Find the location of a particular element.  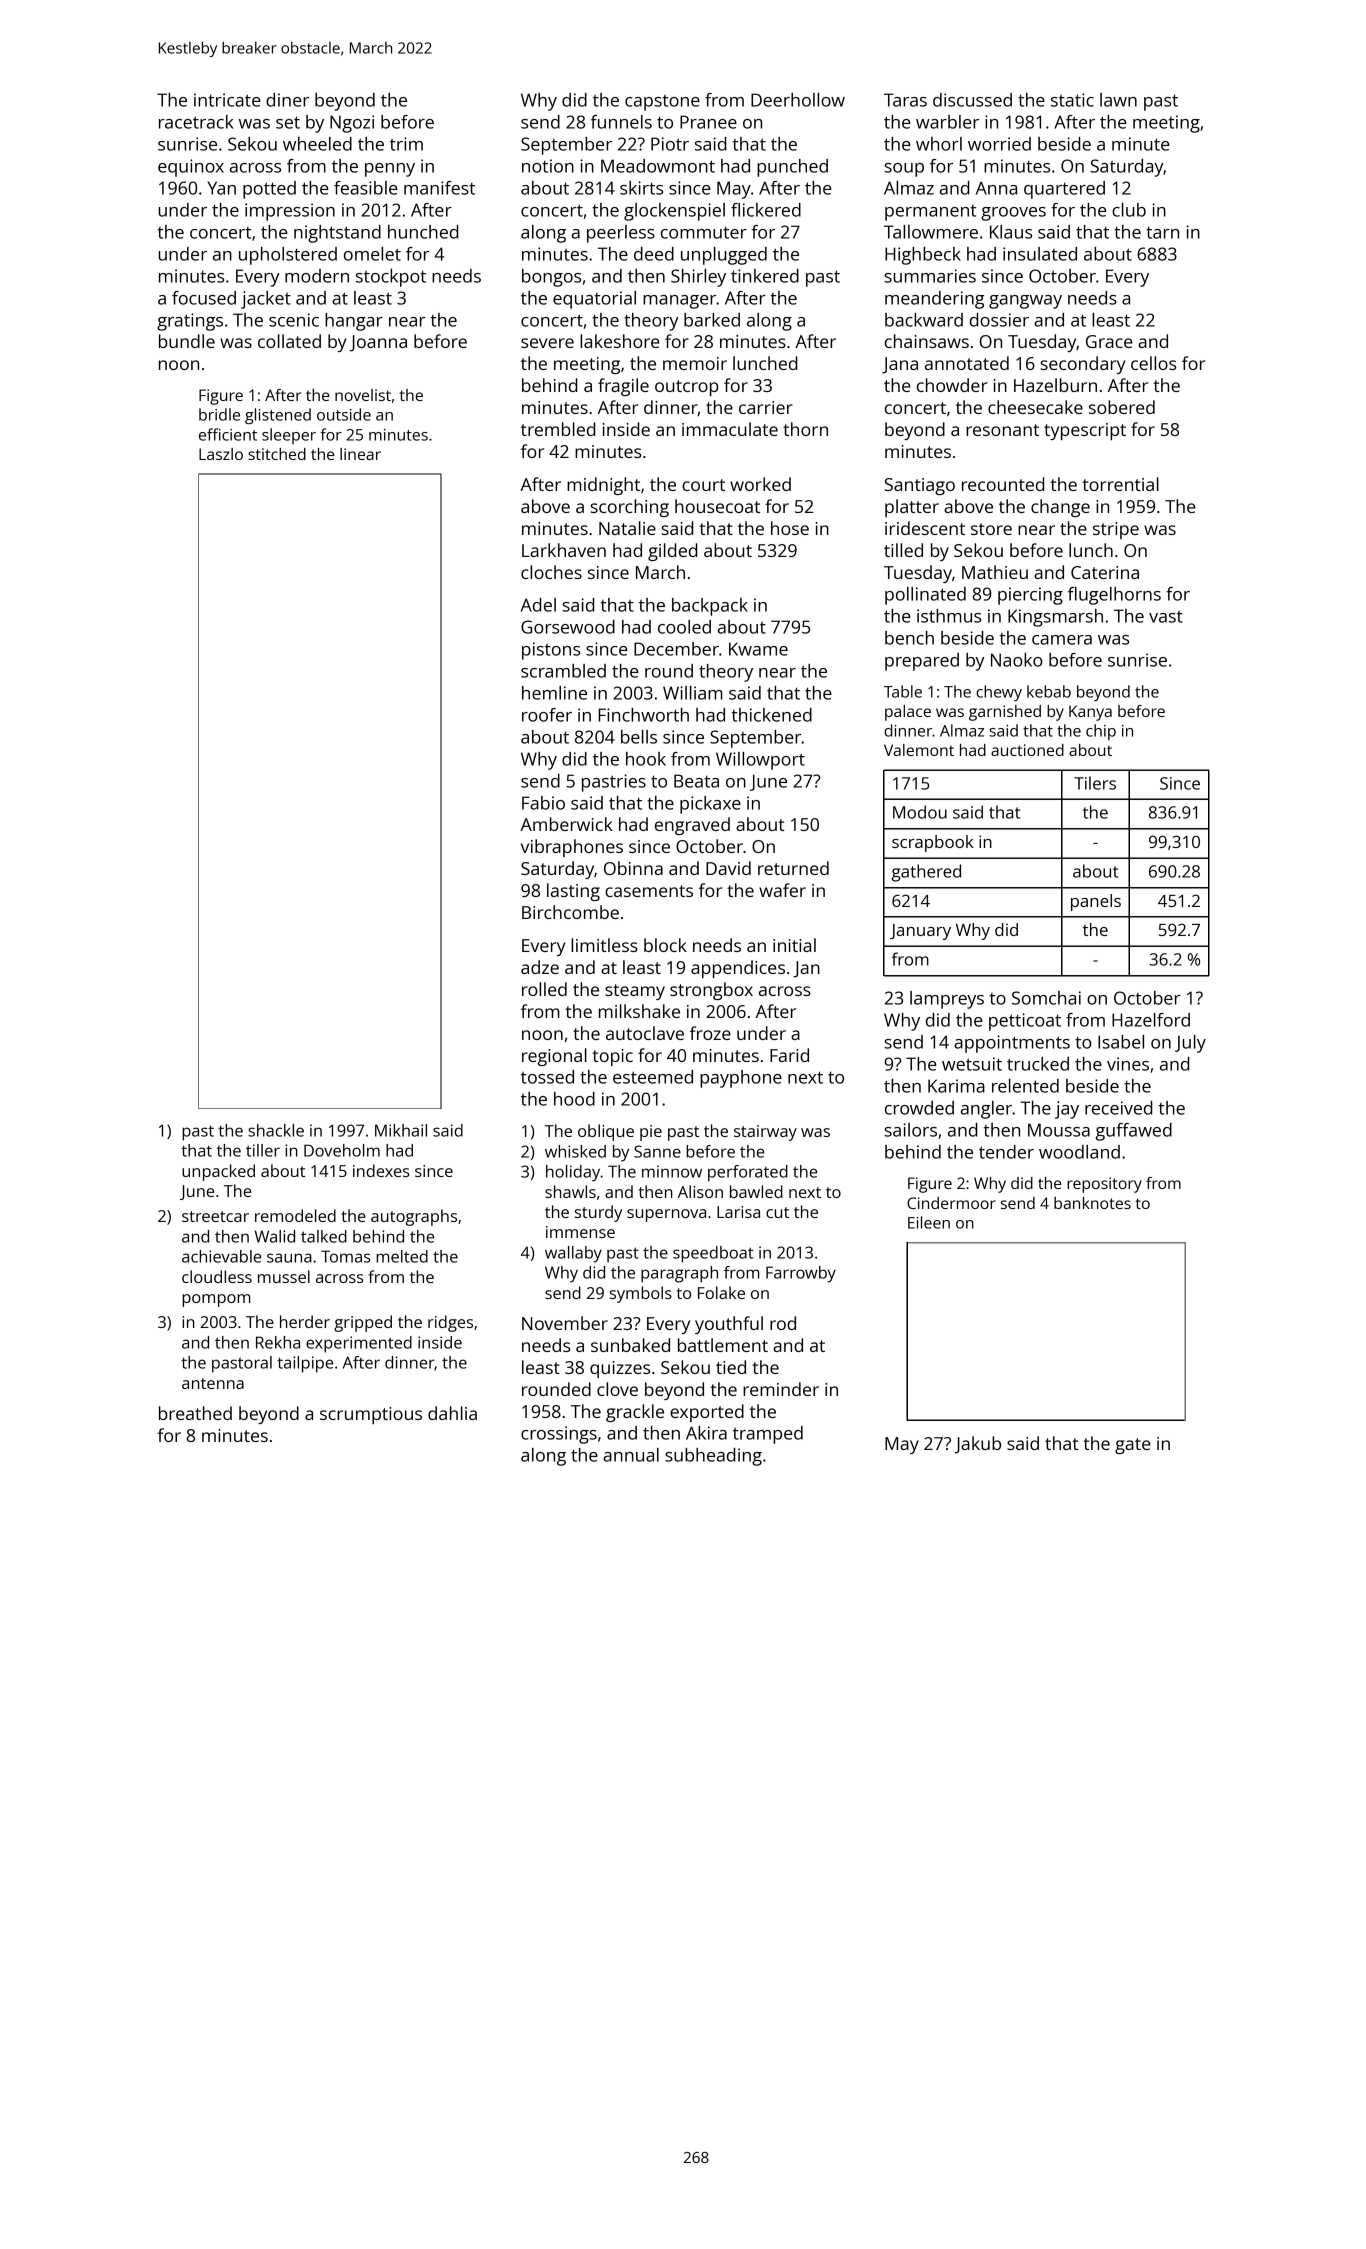

adze is located at coordinates (540, 967).
